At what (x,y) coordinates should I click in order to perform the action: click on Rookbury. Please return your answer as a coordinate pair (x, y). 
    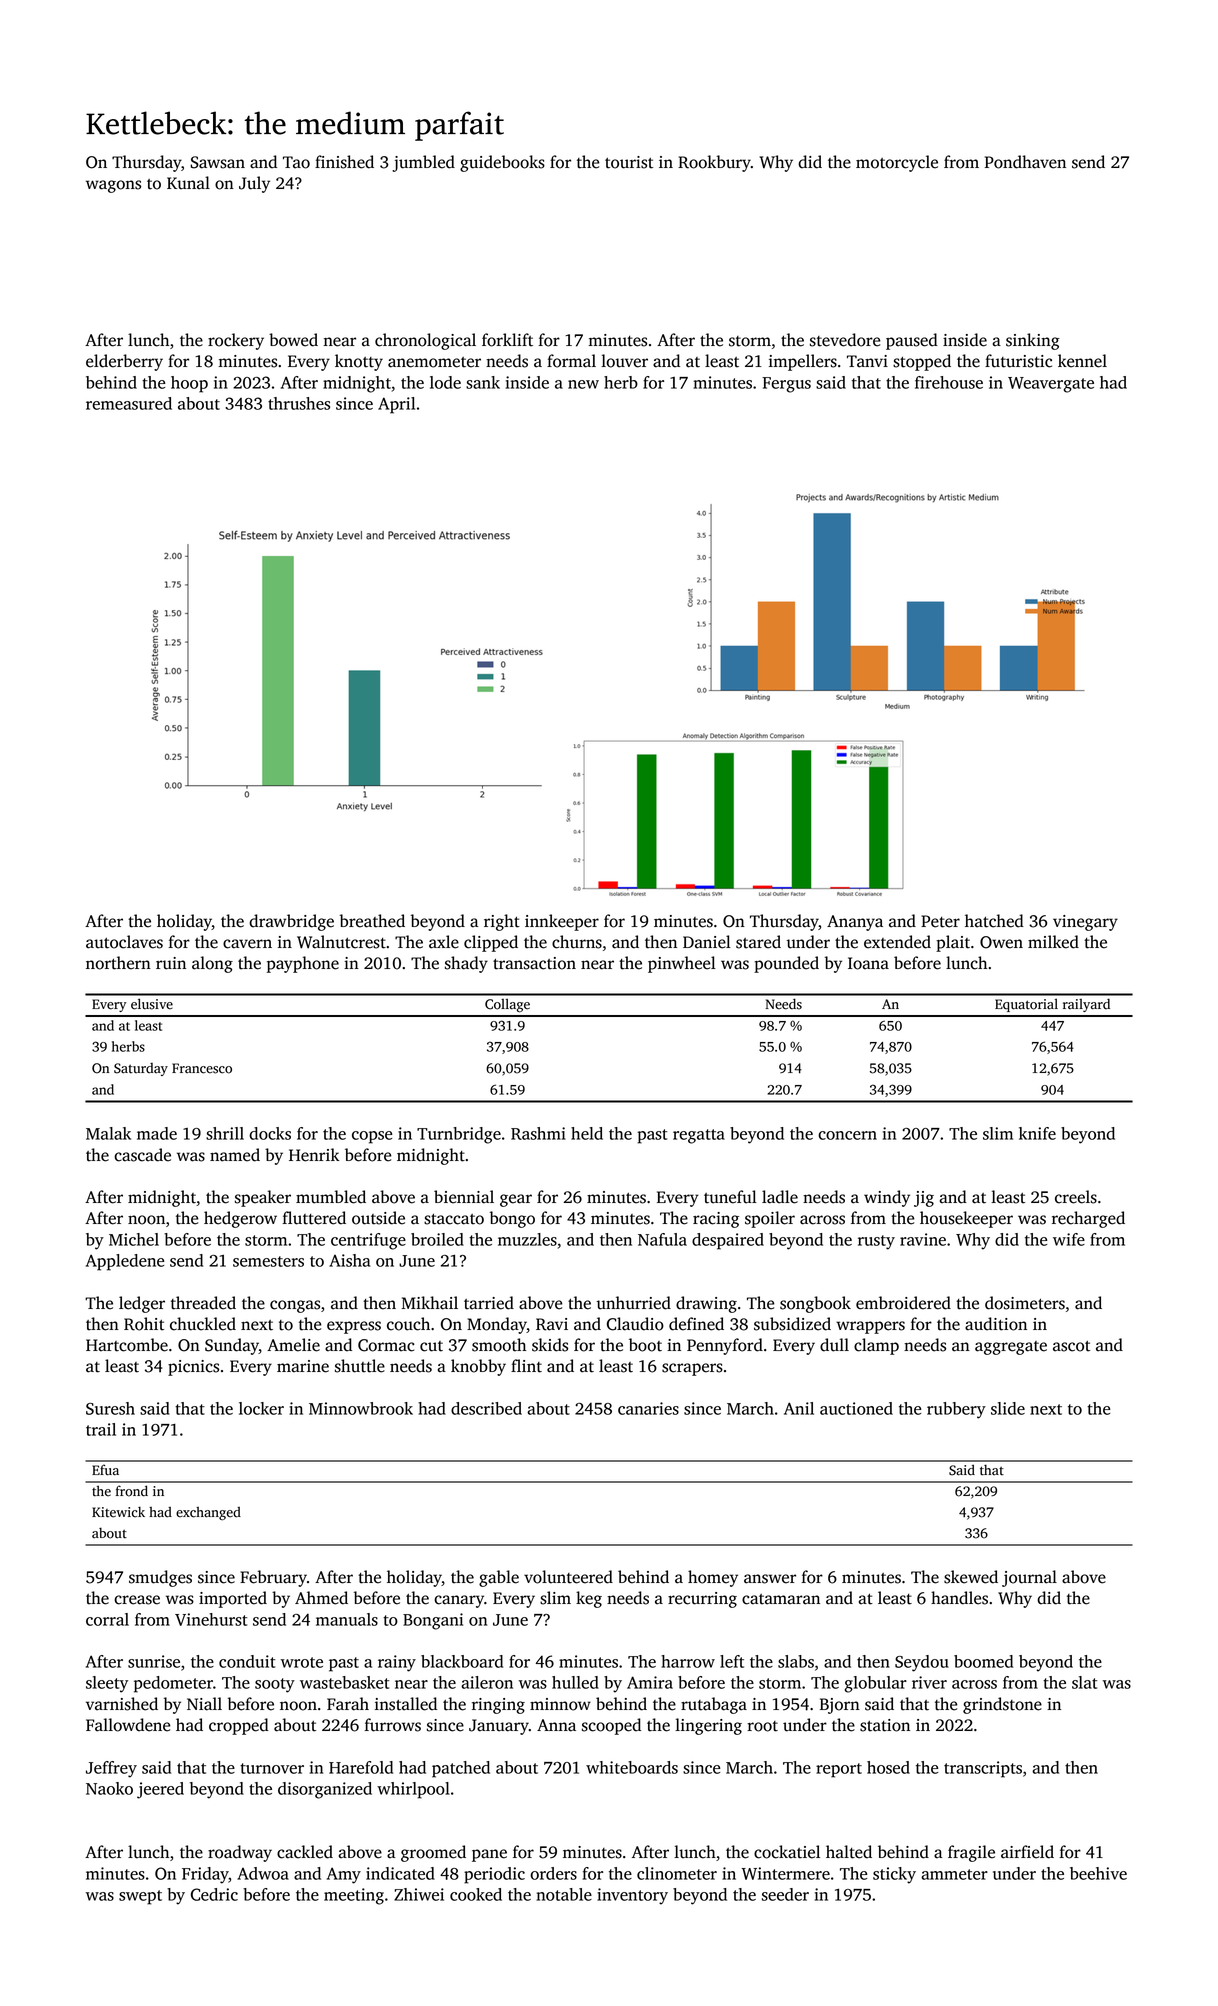
    Looking at the image, I should click on (714, 163).
